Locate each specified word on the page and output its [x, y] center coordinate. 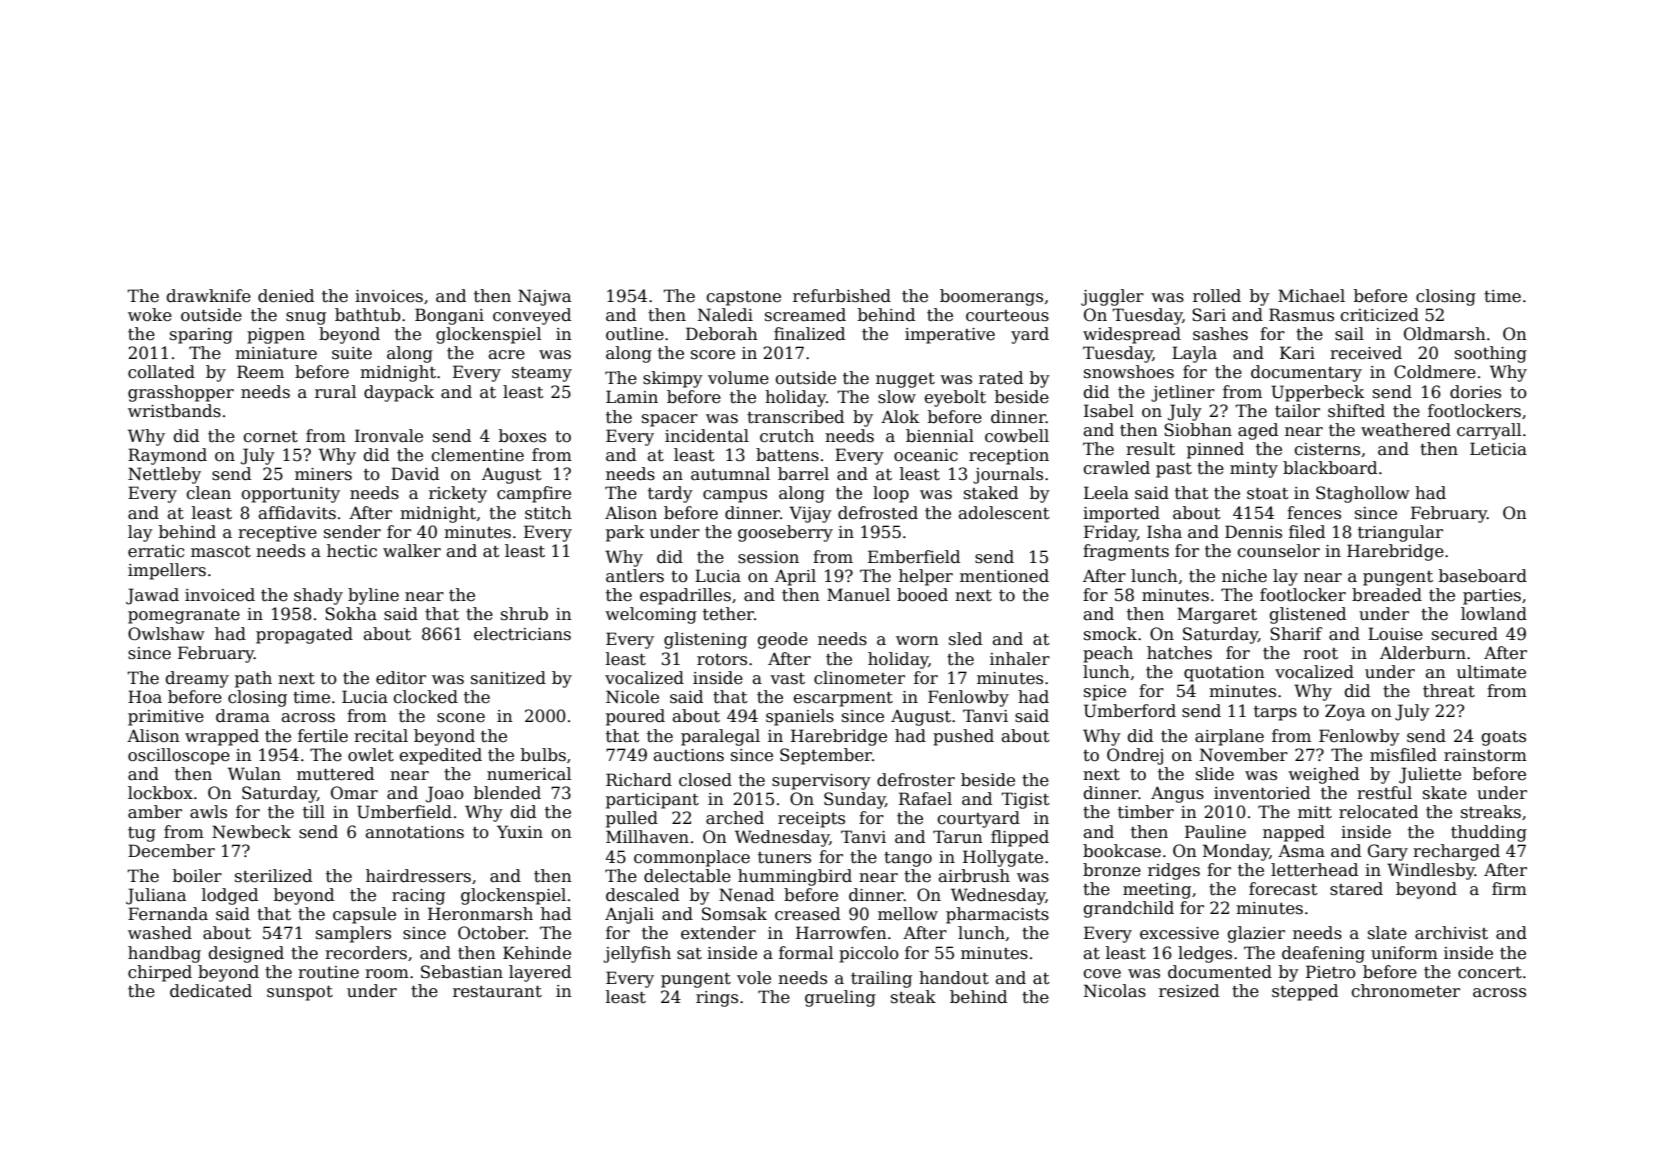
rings [717, 999]
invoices [389, 296]
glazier [1256, 934]
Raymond [167, 456]
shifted [1356, 411]
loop [891, 494]
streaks [1491, 812]
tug [142, 834]
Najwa [544, 297]
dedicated [211, 991]
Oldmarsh [1445, 334]
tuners [784, 858]
